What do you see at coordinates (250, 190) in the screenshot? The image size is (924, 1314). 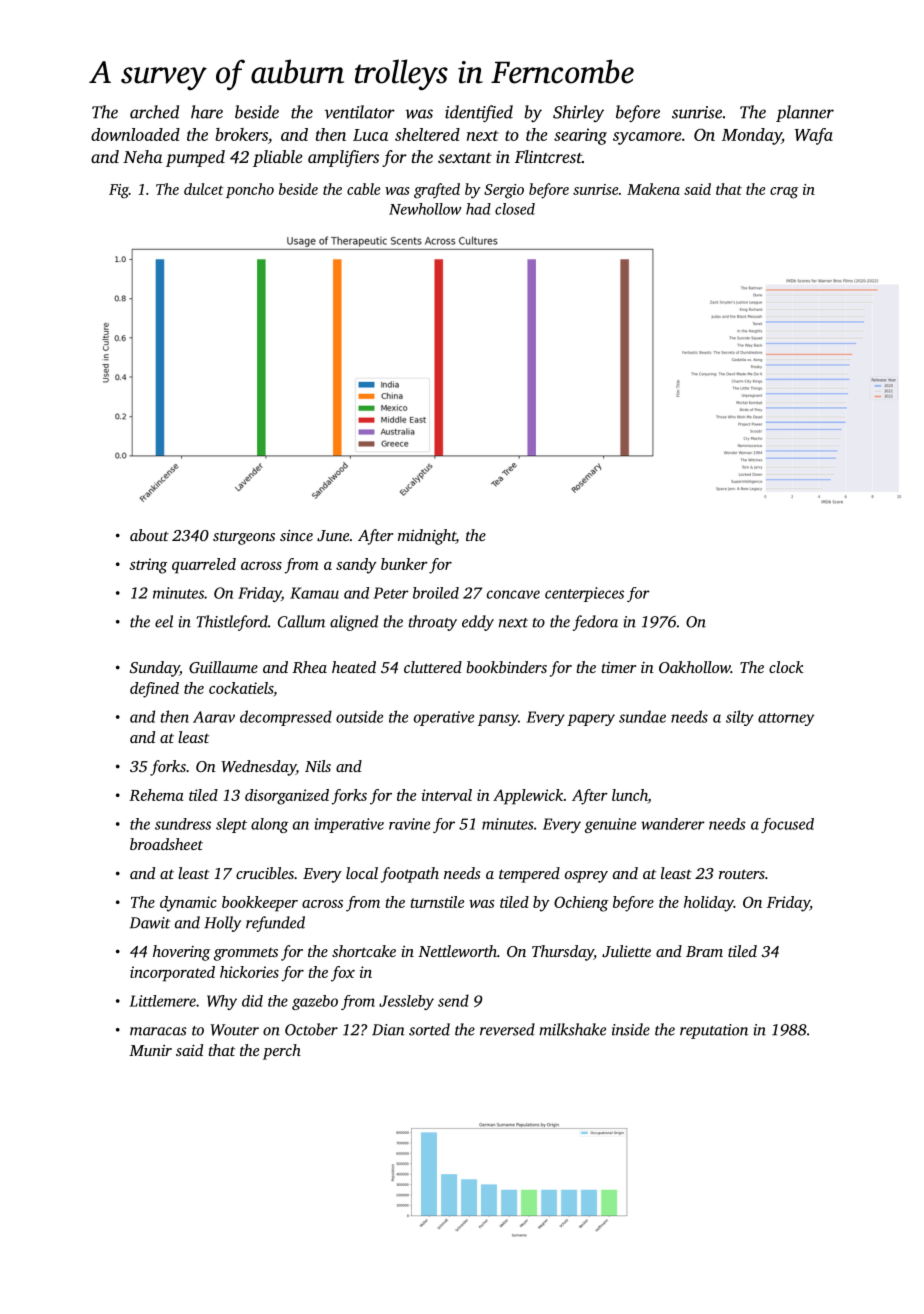 I see `poncho` at bounding box center [250, 190].
